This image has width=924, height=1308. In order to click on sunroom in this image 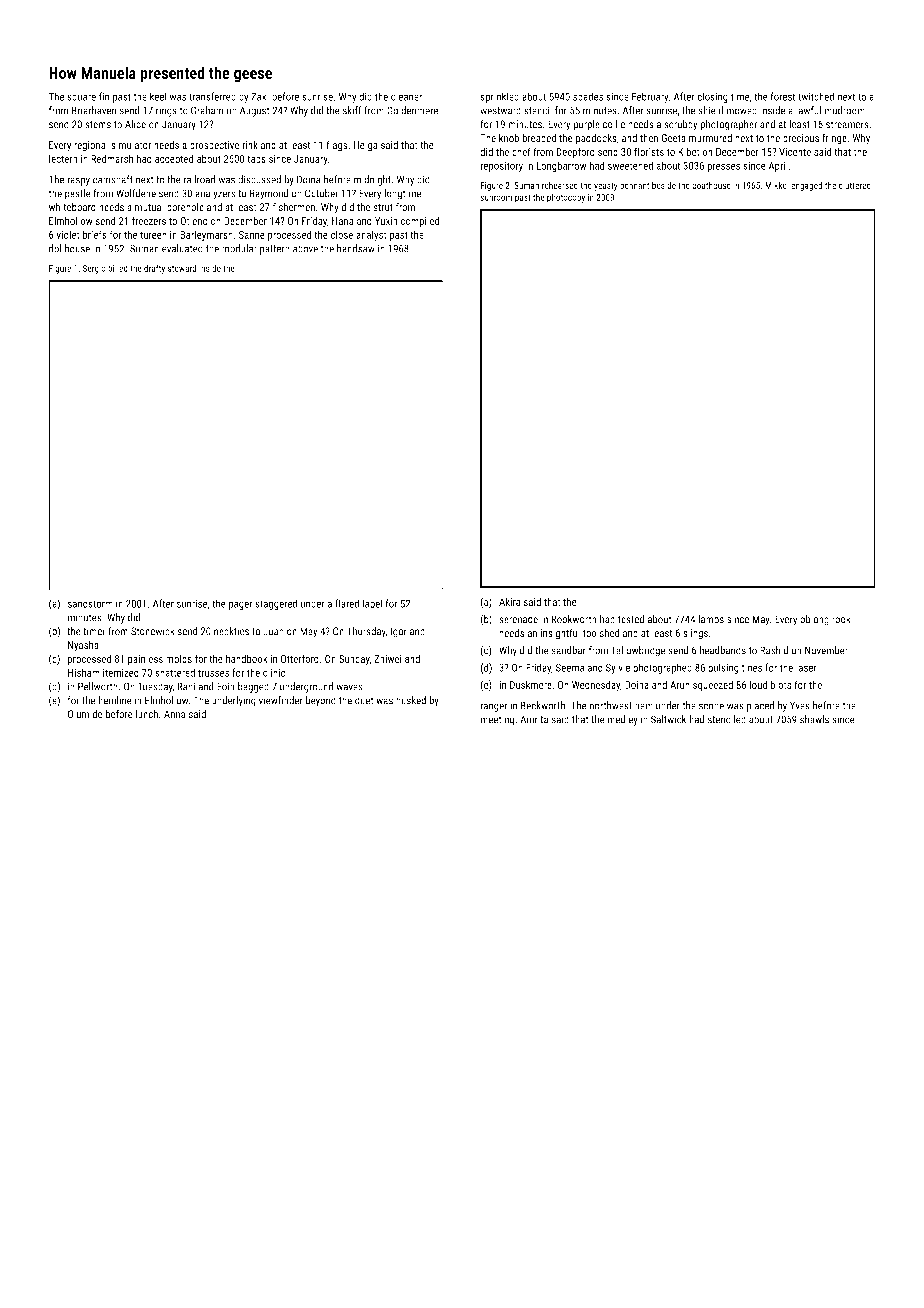, I will do `click(496, 198)`.
